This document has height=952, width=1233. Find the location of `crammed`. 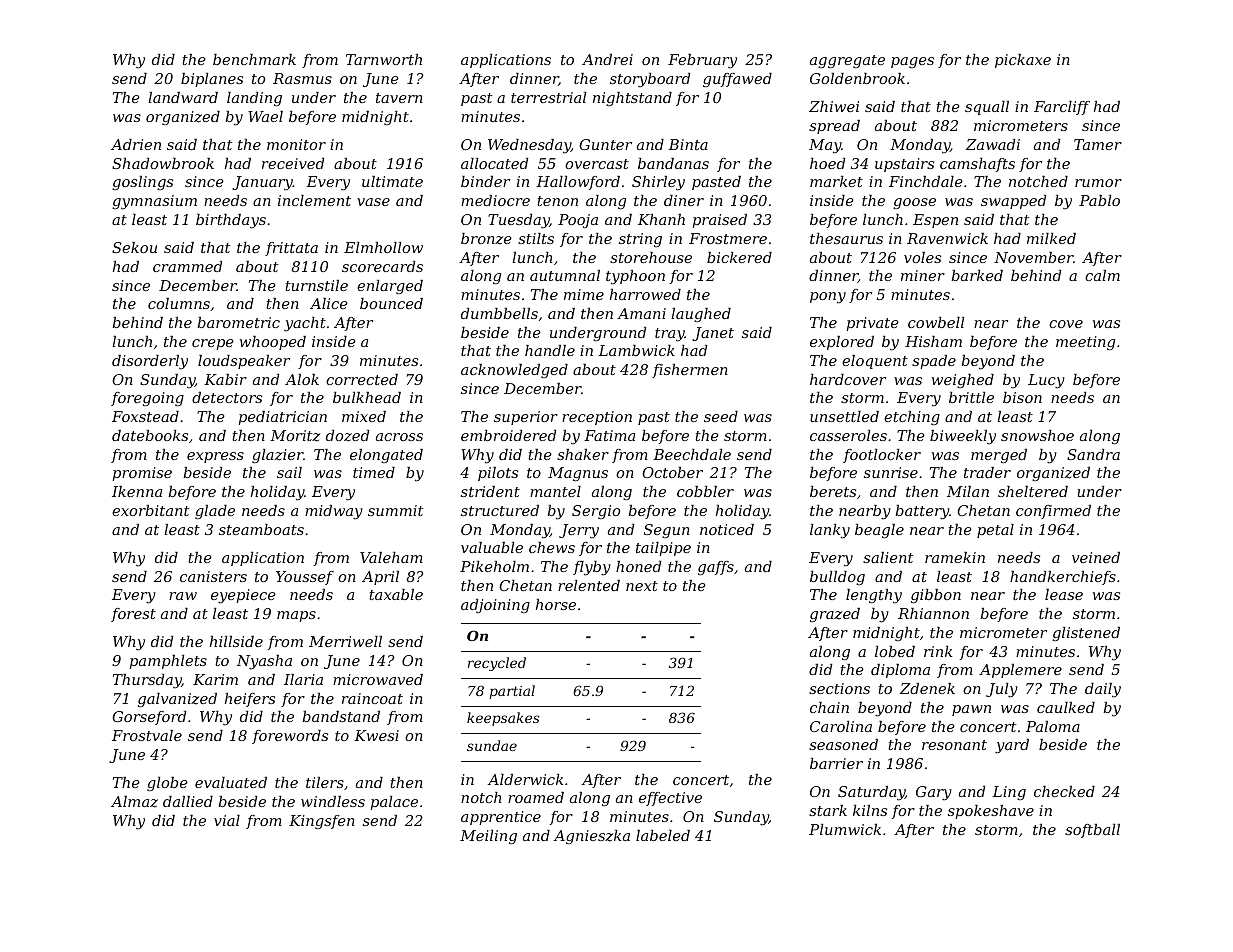

crammed is located at coordinates (187, 266).
